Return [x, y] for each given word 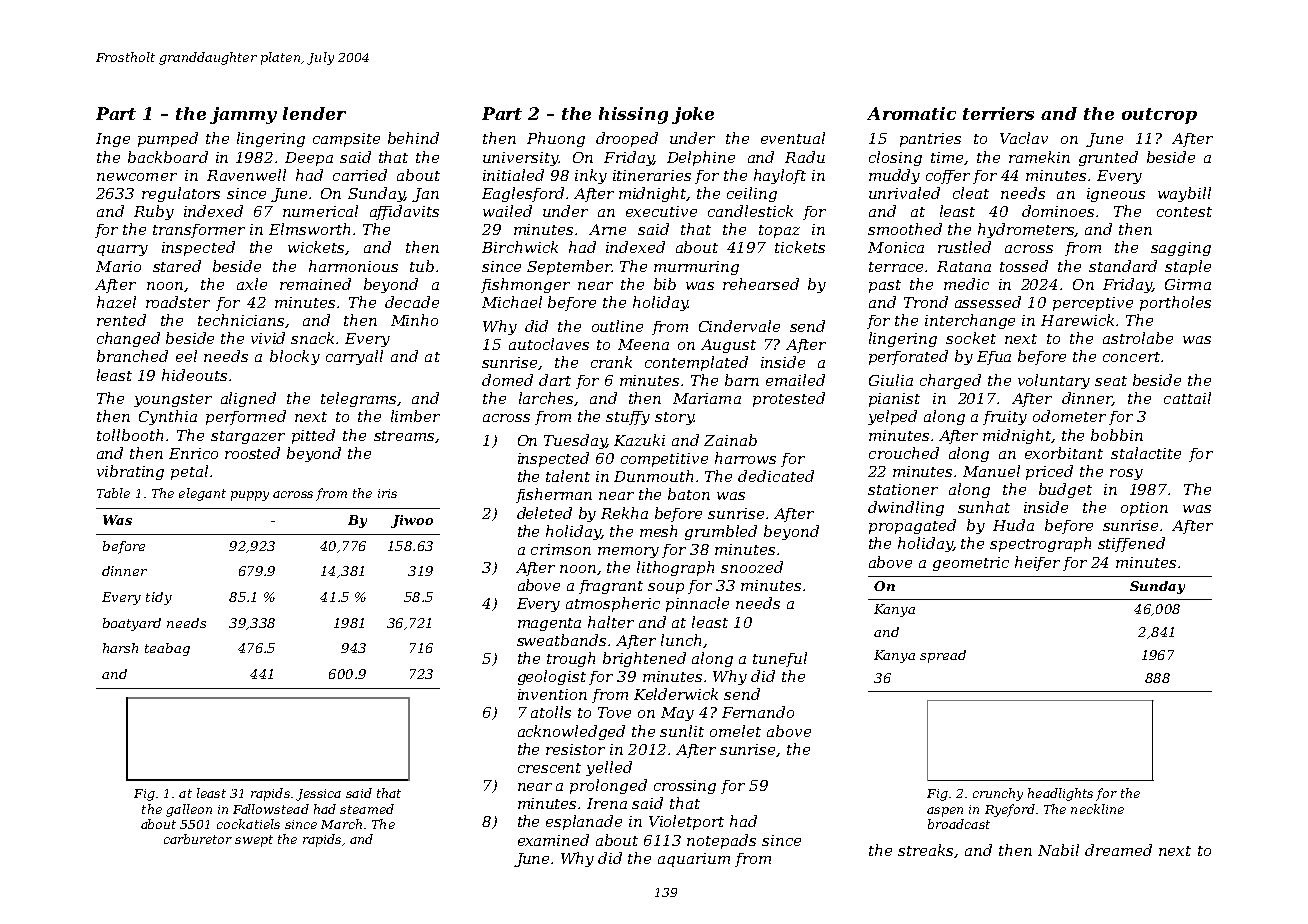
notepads [721, 841]
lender [314, 113]
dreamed [1118, 850]
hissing [633, 115]
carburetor [198, 839]
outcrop [1159, 116]
